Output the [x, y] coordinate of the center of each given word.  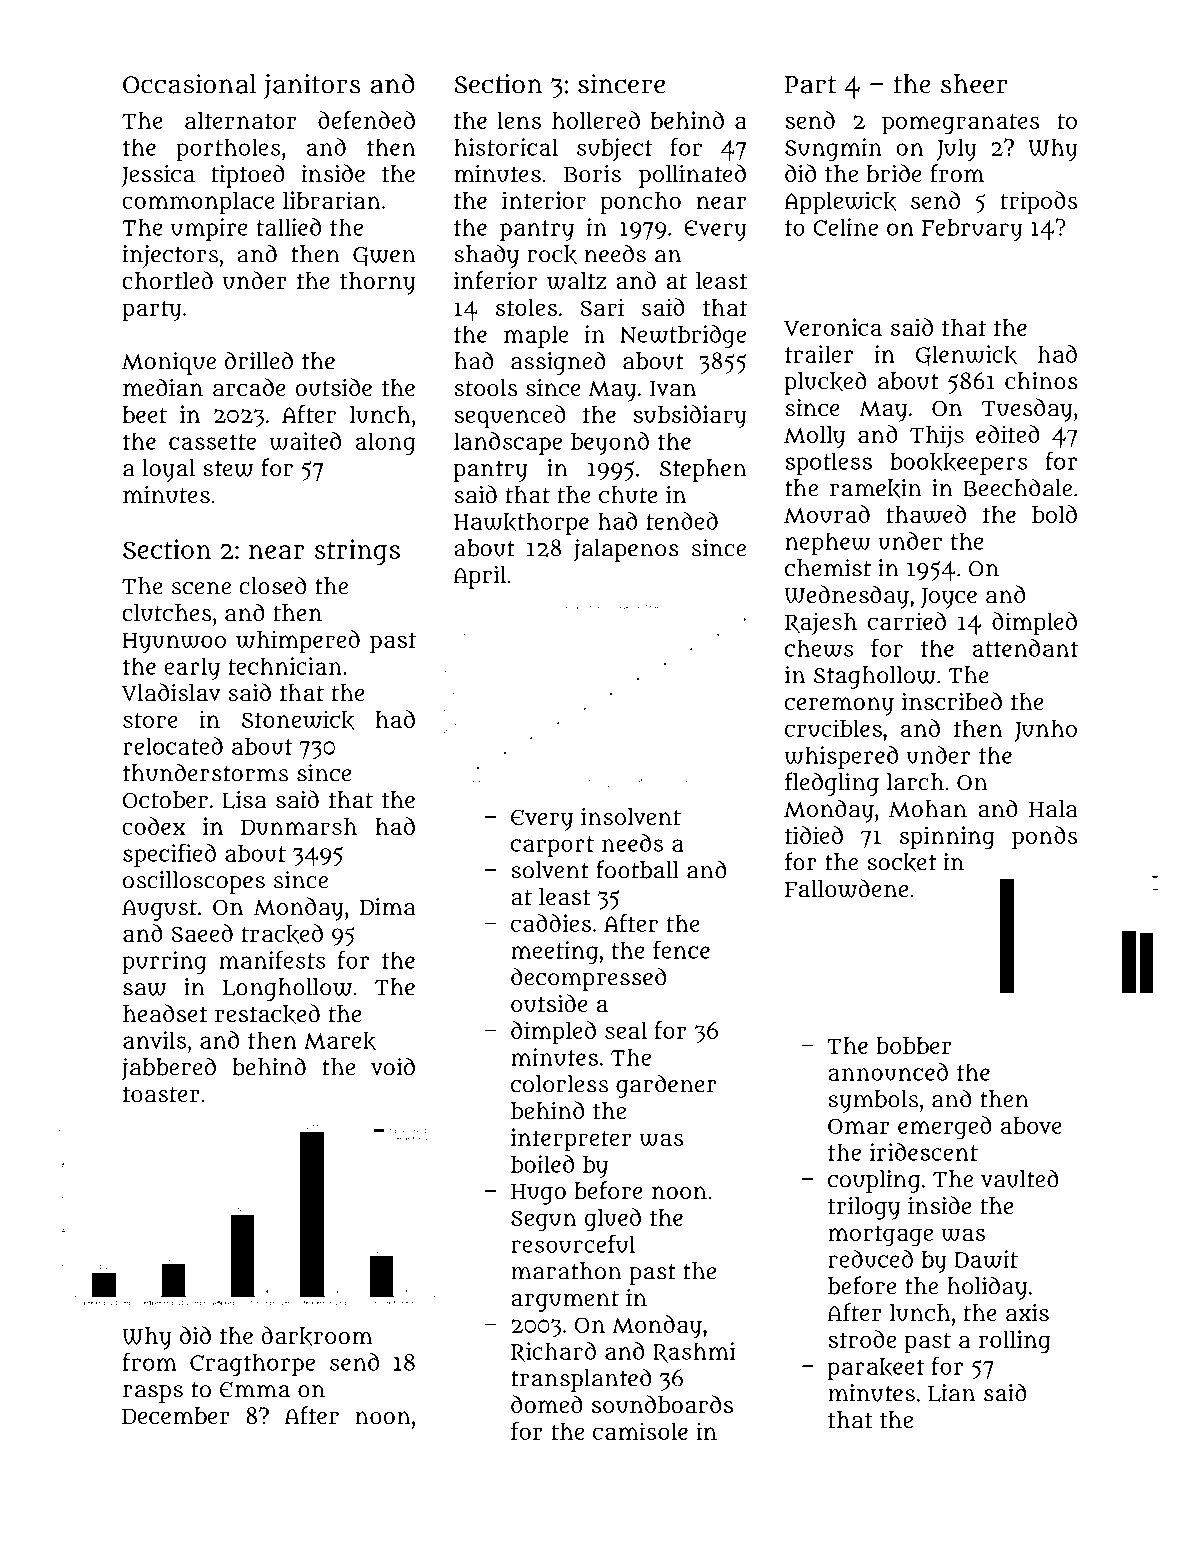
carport [552, 846]
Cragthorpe [252, 1364]
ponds [1045, 838]
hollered [596, 120]
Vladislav [171, 692]
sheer [974, 84]
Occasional [189, 84]
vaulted [1020, 1179]
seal [626, 1030]
